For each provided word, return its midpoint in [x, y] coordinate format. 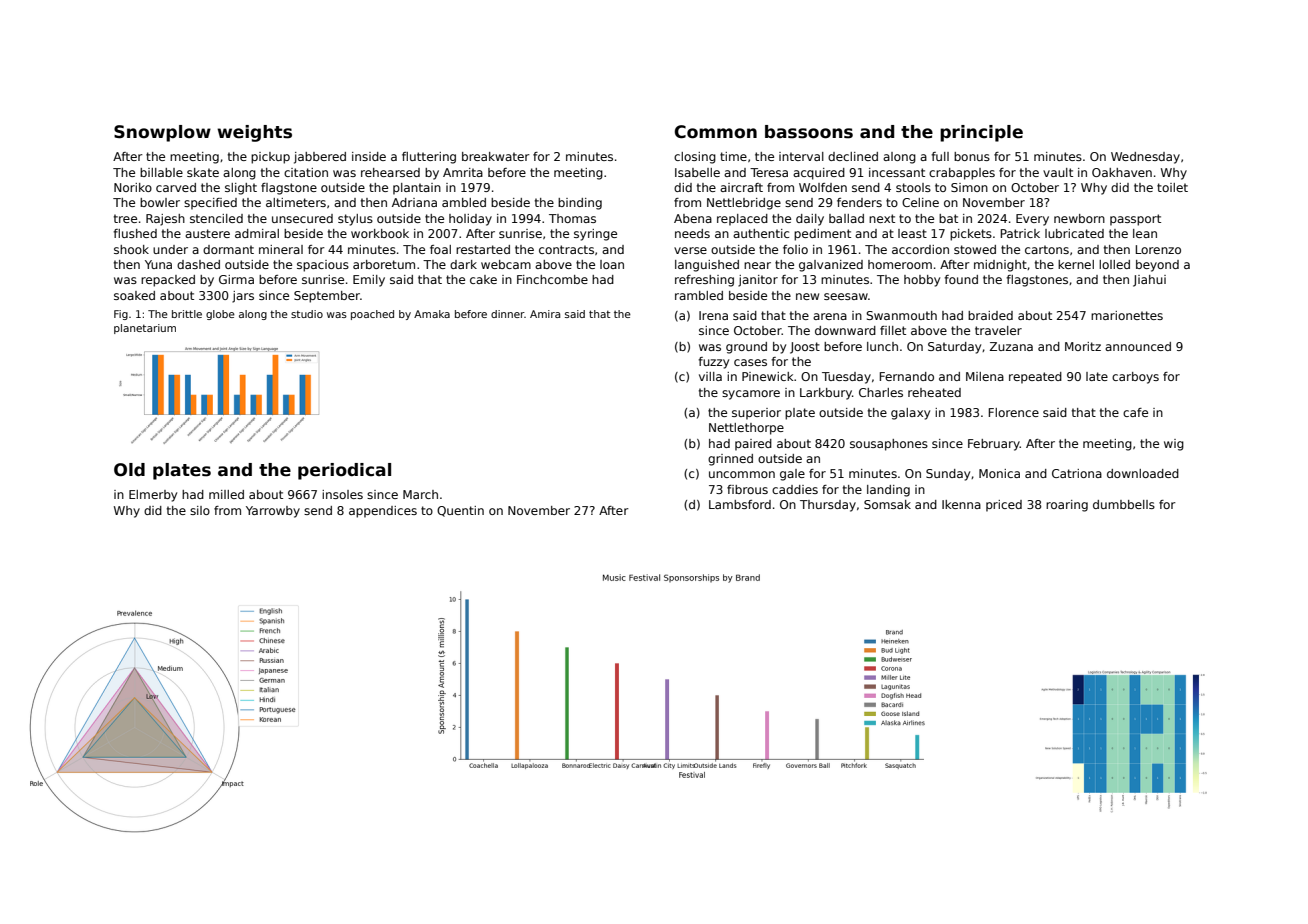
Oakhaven [1122, 172]
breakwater [496, 156]
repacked [168, 281]
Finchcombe [552, 279]
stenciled [216, 218]
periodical [344, 471]
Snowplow [162, 133]
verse [690, 250]
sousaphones [889, 445]
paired [753, 445]
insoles [342, 494]
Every [1032, 220]
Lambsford [740, 504]
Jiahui [1149, 281]
